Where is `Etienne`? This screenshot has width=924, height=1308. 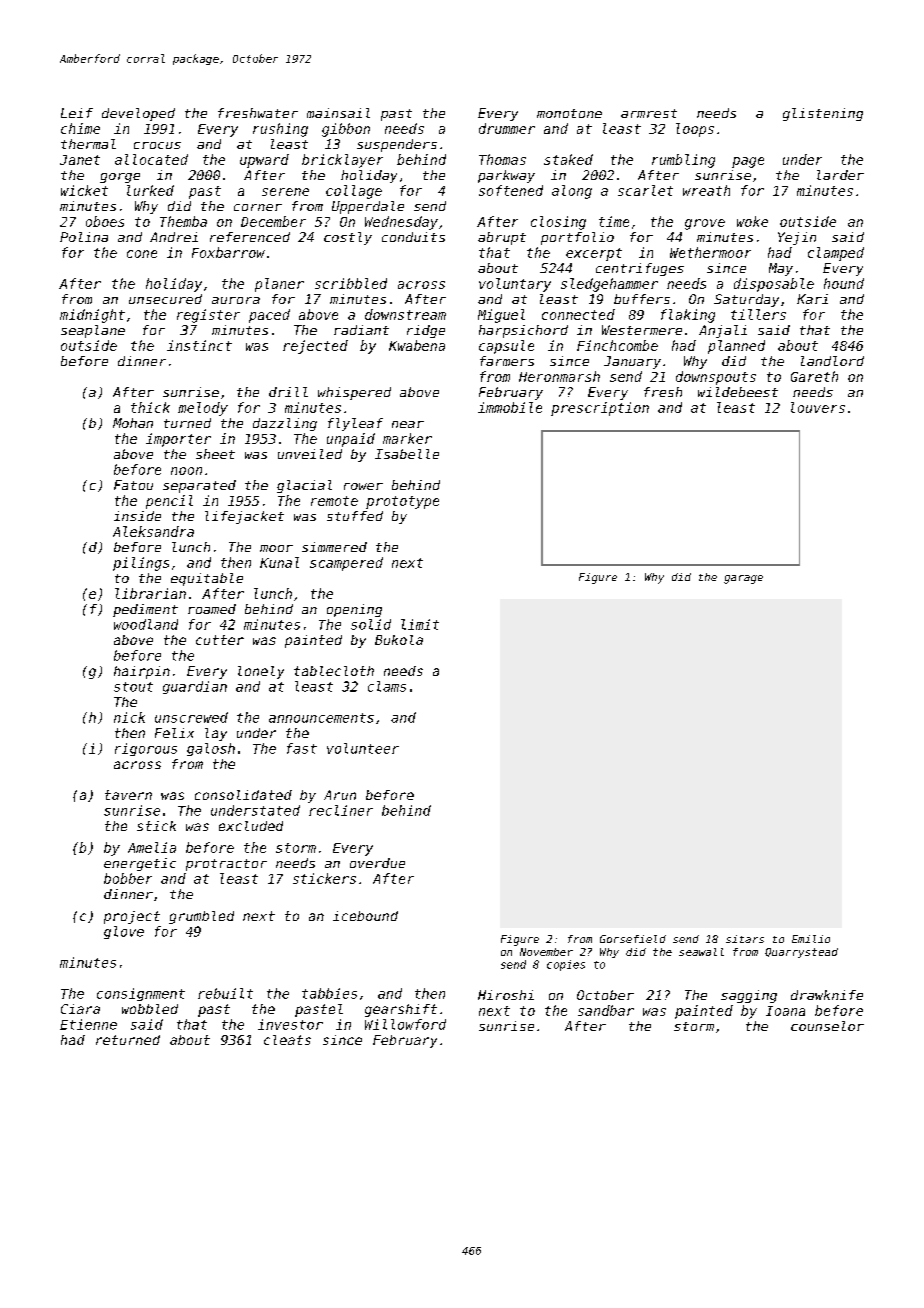
Etienne is located at coordinates (88, 1024).
